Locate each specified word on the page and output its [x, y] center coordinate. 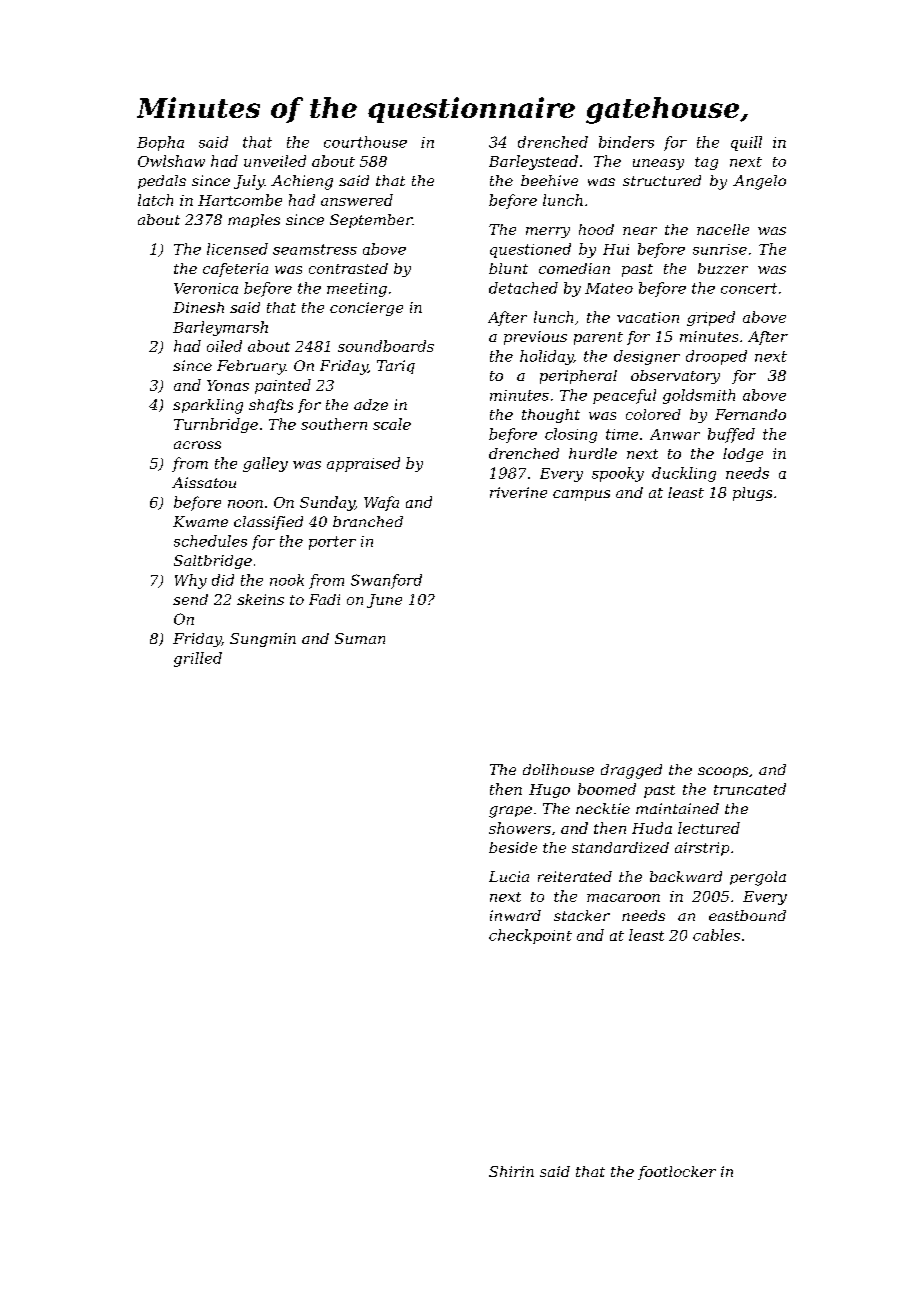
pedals [162, 182]
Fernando [750, 414]
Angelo [759, 182]
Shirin [511, 1171]
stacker [582, 915]
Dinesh [198, 307]
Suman [360, 638]
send [190, 599]
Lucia [509, 876]
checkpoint [530, 936]
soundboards [386, 346]
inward [515, 915]
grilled [198, 659]
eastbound [747, 915]
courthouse [365, 142]
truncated [750, 789]
